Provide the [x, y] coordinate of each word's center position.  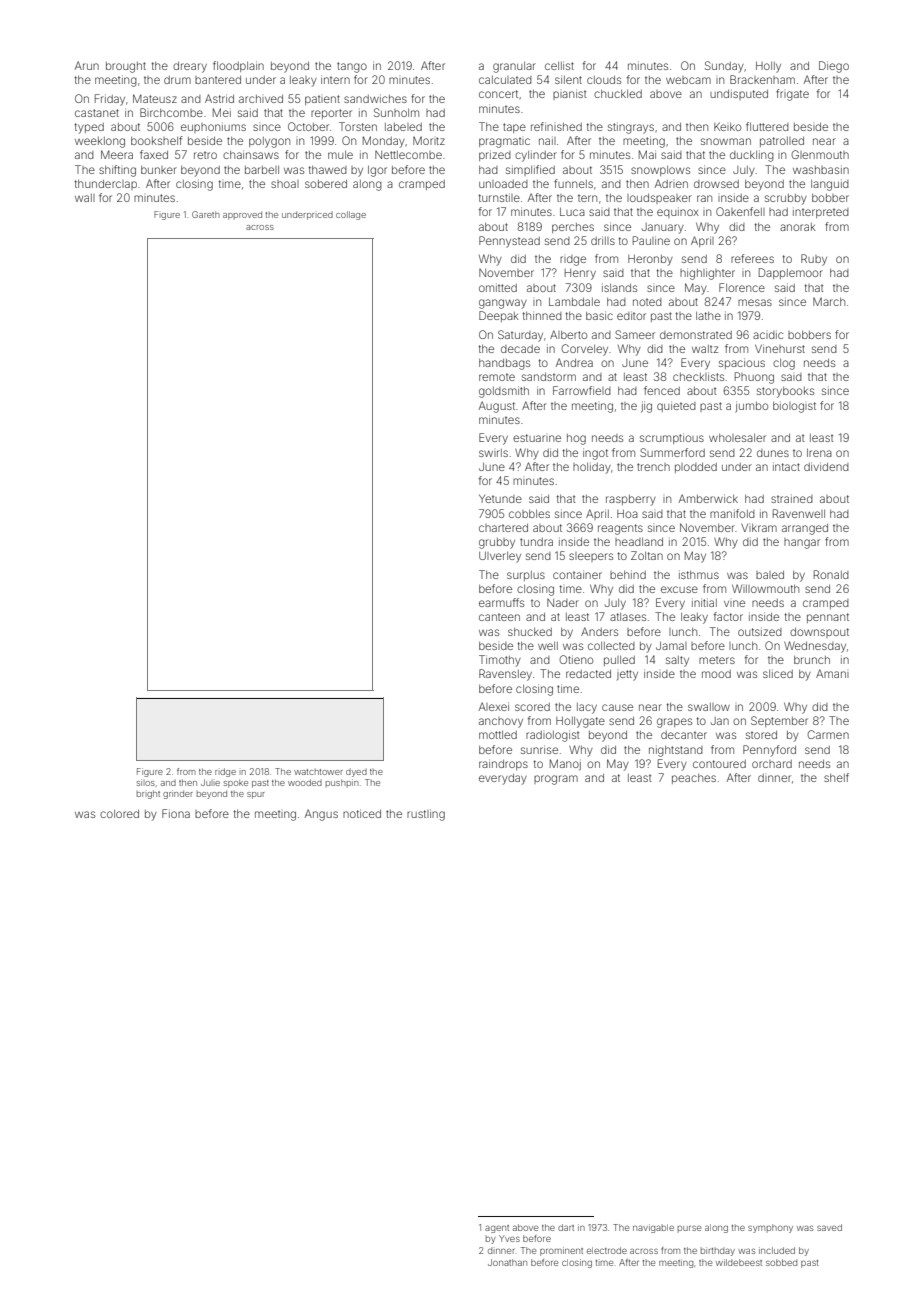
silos [146, 782]
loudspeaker [659, 199]
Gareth [206, 214]
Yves [509, 1238]
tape [514, 128]
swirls [493, 453]
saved [829, 1227]
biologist [794, 407]
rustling [426, 815]
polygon [269, 142]
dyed [356, 773]
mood [716, 674]
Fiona [176, 813]
